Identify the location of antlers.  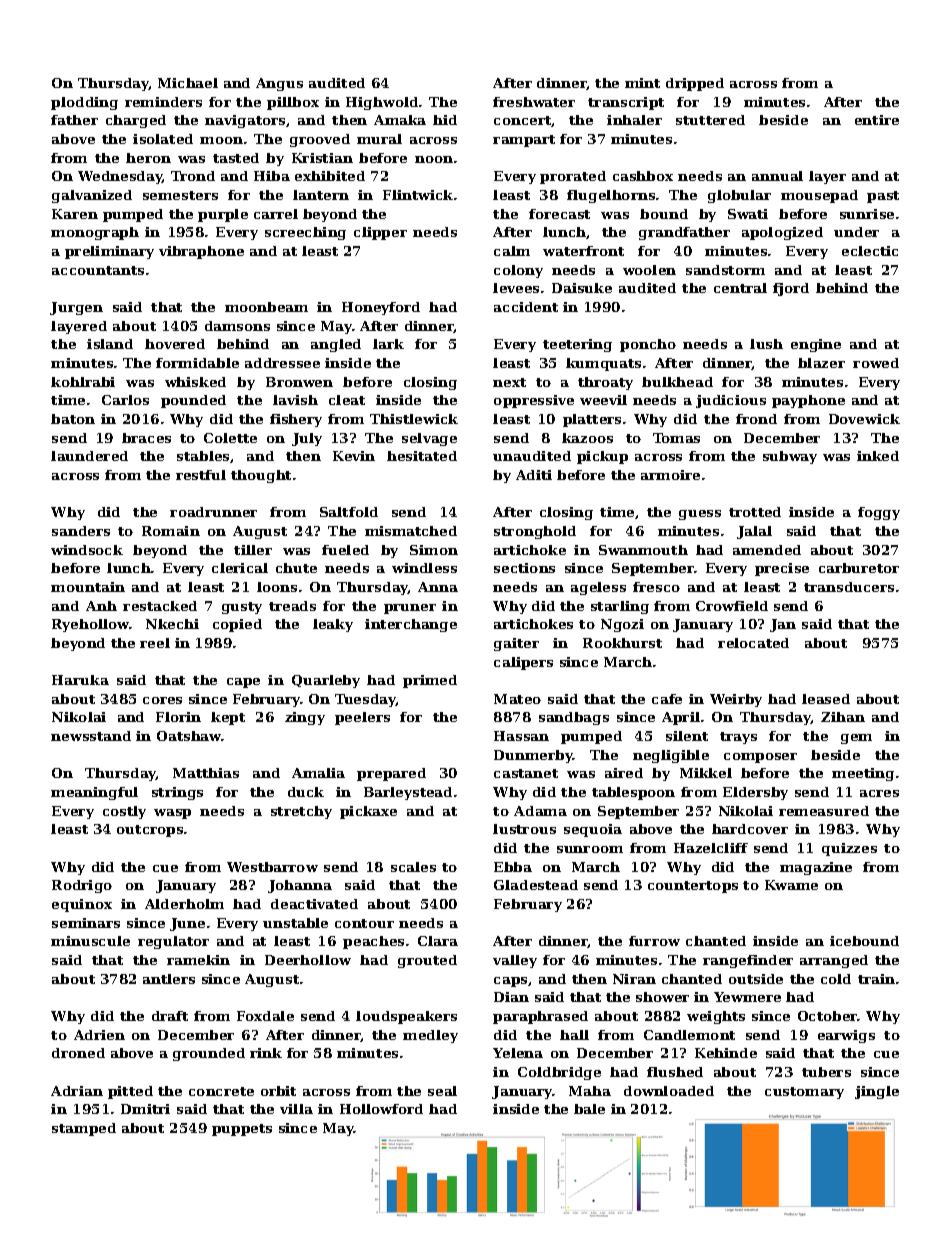
(169, 979).
